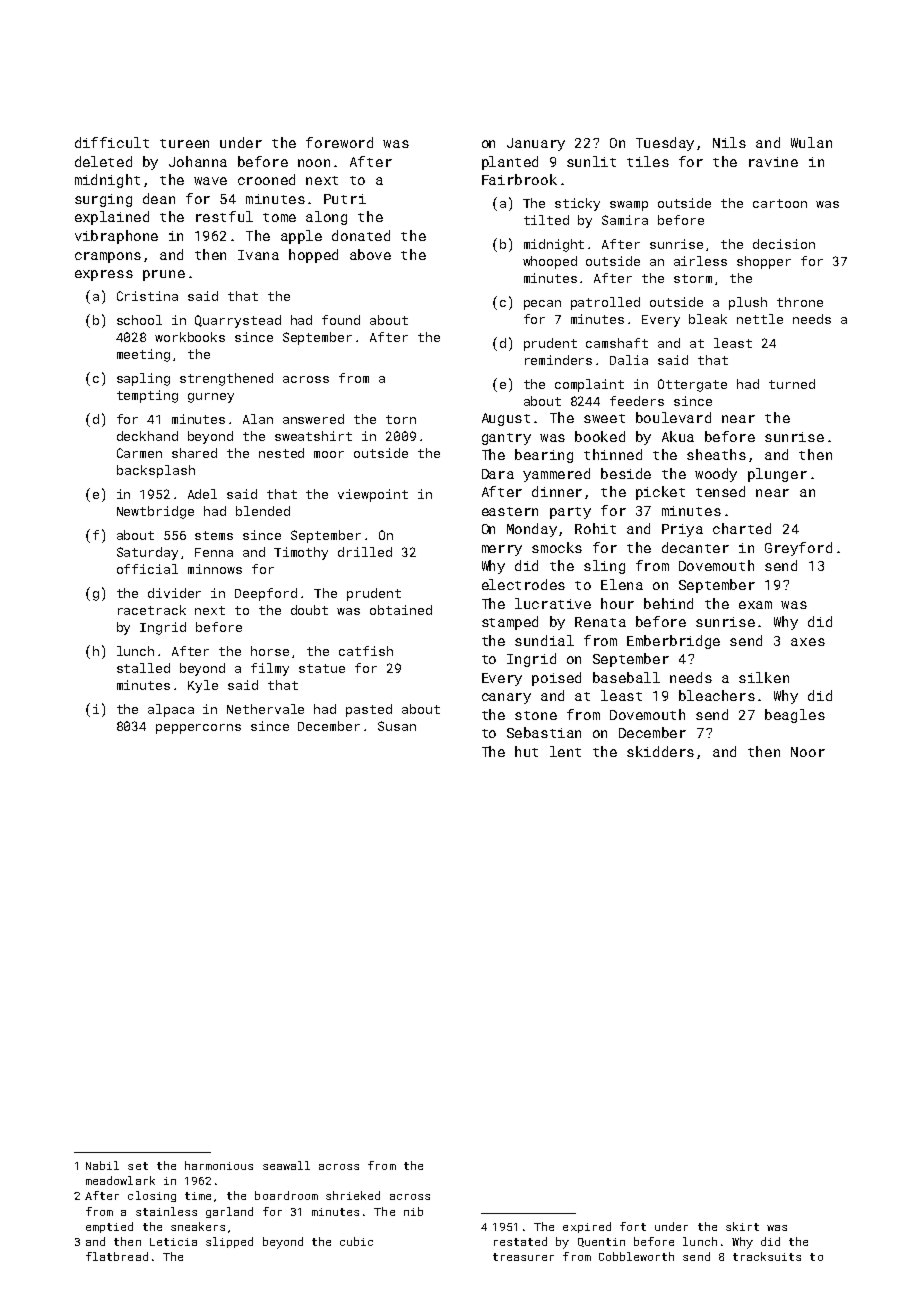 This screenshot has width=924, height=1314. I want to click on flatbread, so click(117, 1256).
